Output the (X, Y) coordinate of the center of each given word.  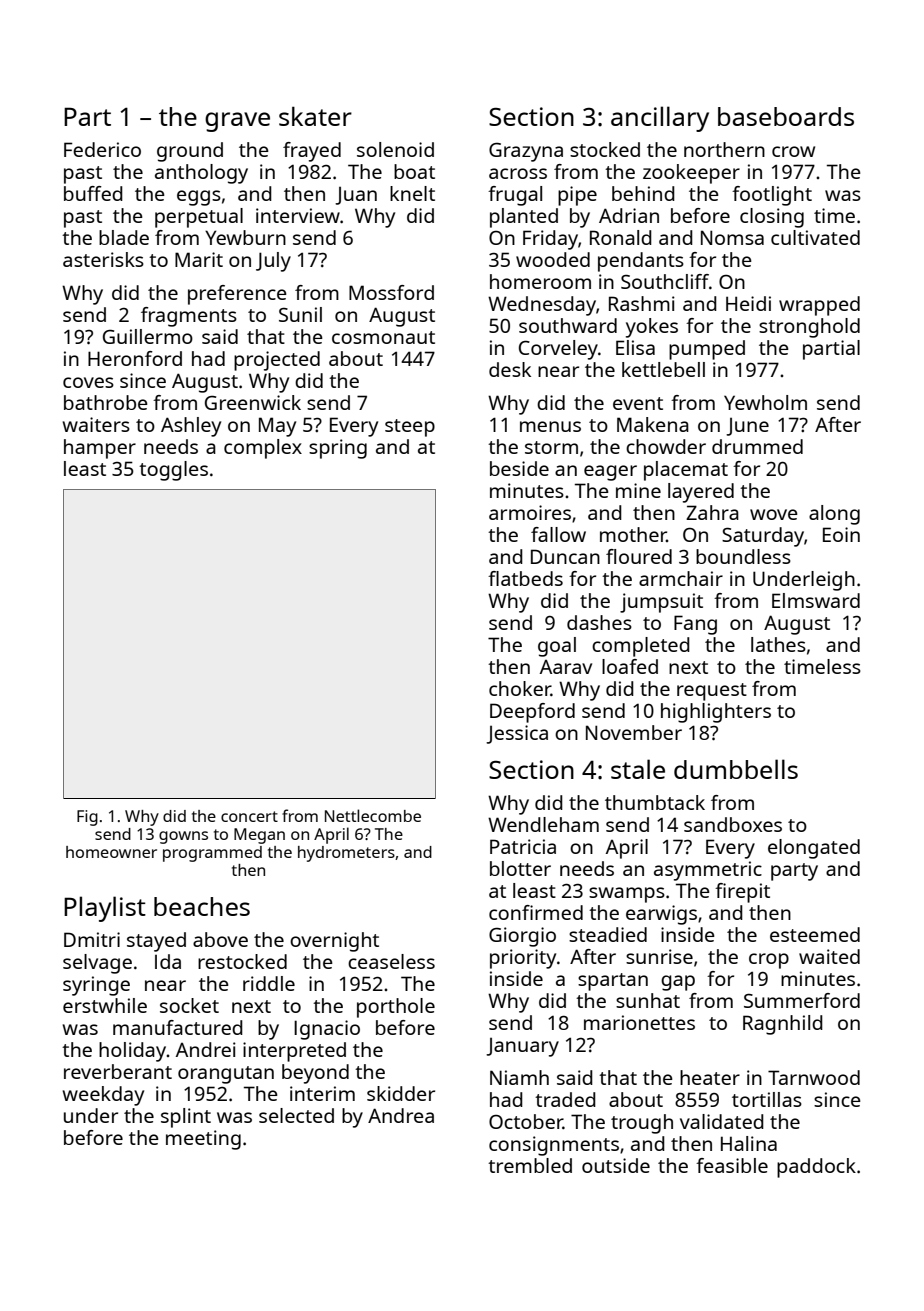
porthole (396, 1008)
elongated (814, 849)
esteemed (815, 934)
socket (189, 1005)
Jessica (517, 734)
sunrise (659, 956)
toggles (173, 471)
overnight (334, 942)
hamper (100, 449)
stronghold (809, 328)
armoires (530, 512)
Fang (695, 625)
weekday (103, 1096)
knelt (412, 193)
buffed (93, 193)
